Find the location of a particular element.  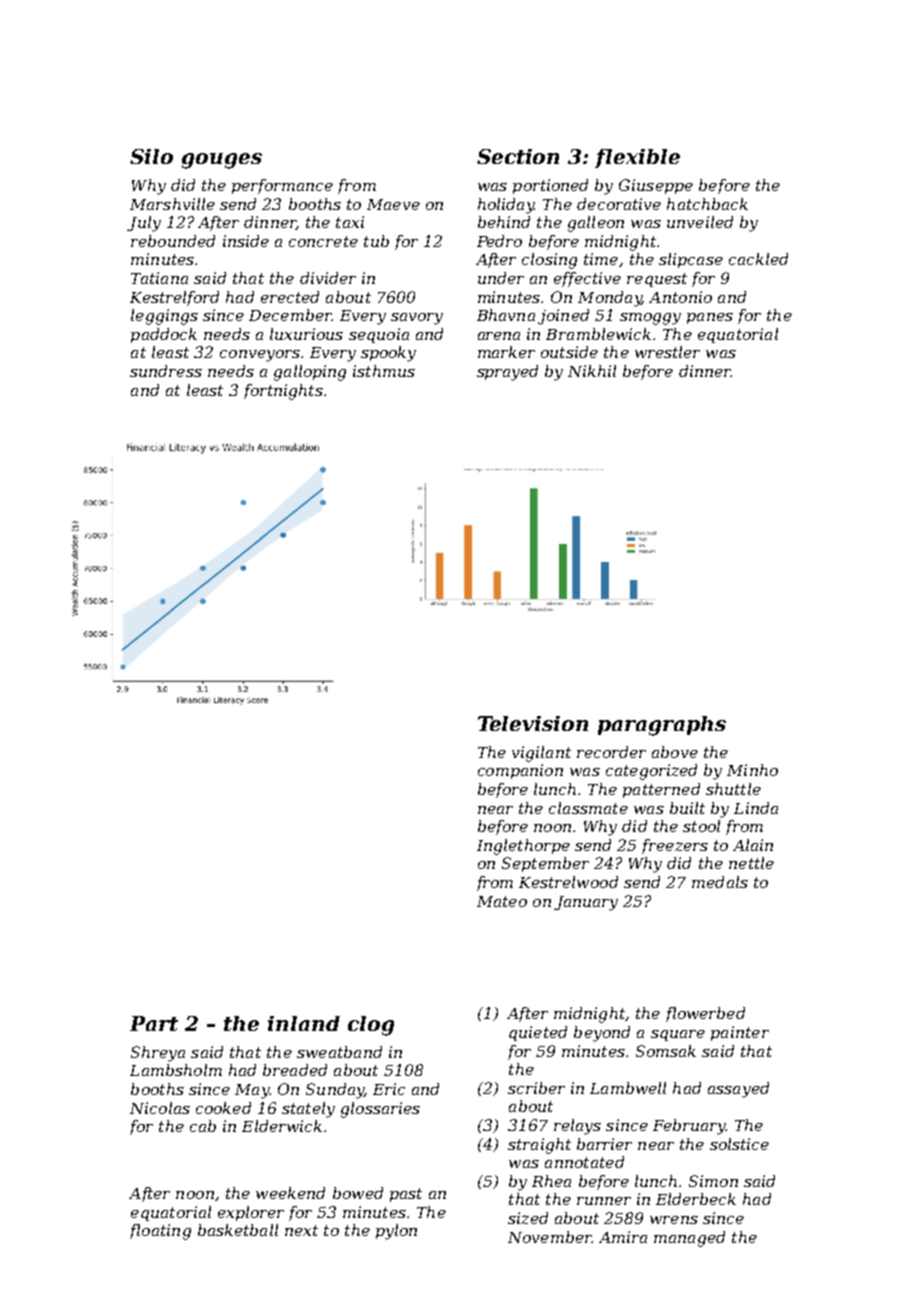

cab is located at coordinates (203, 1126).
